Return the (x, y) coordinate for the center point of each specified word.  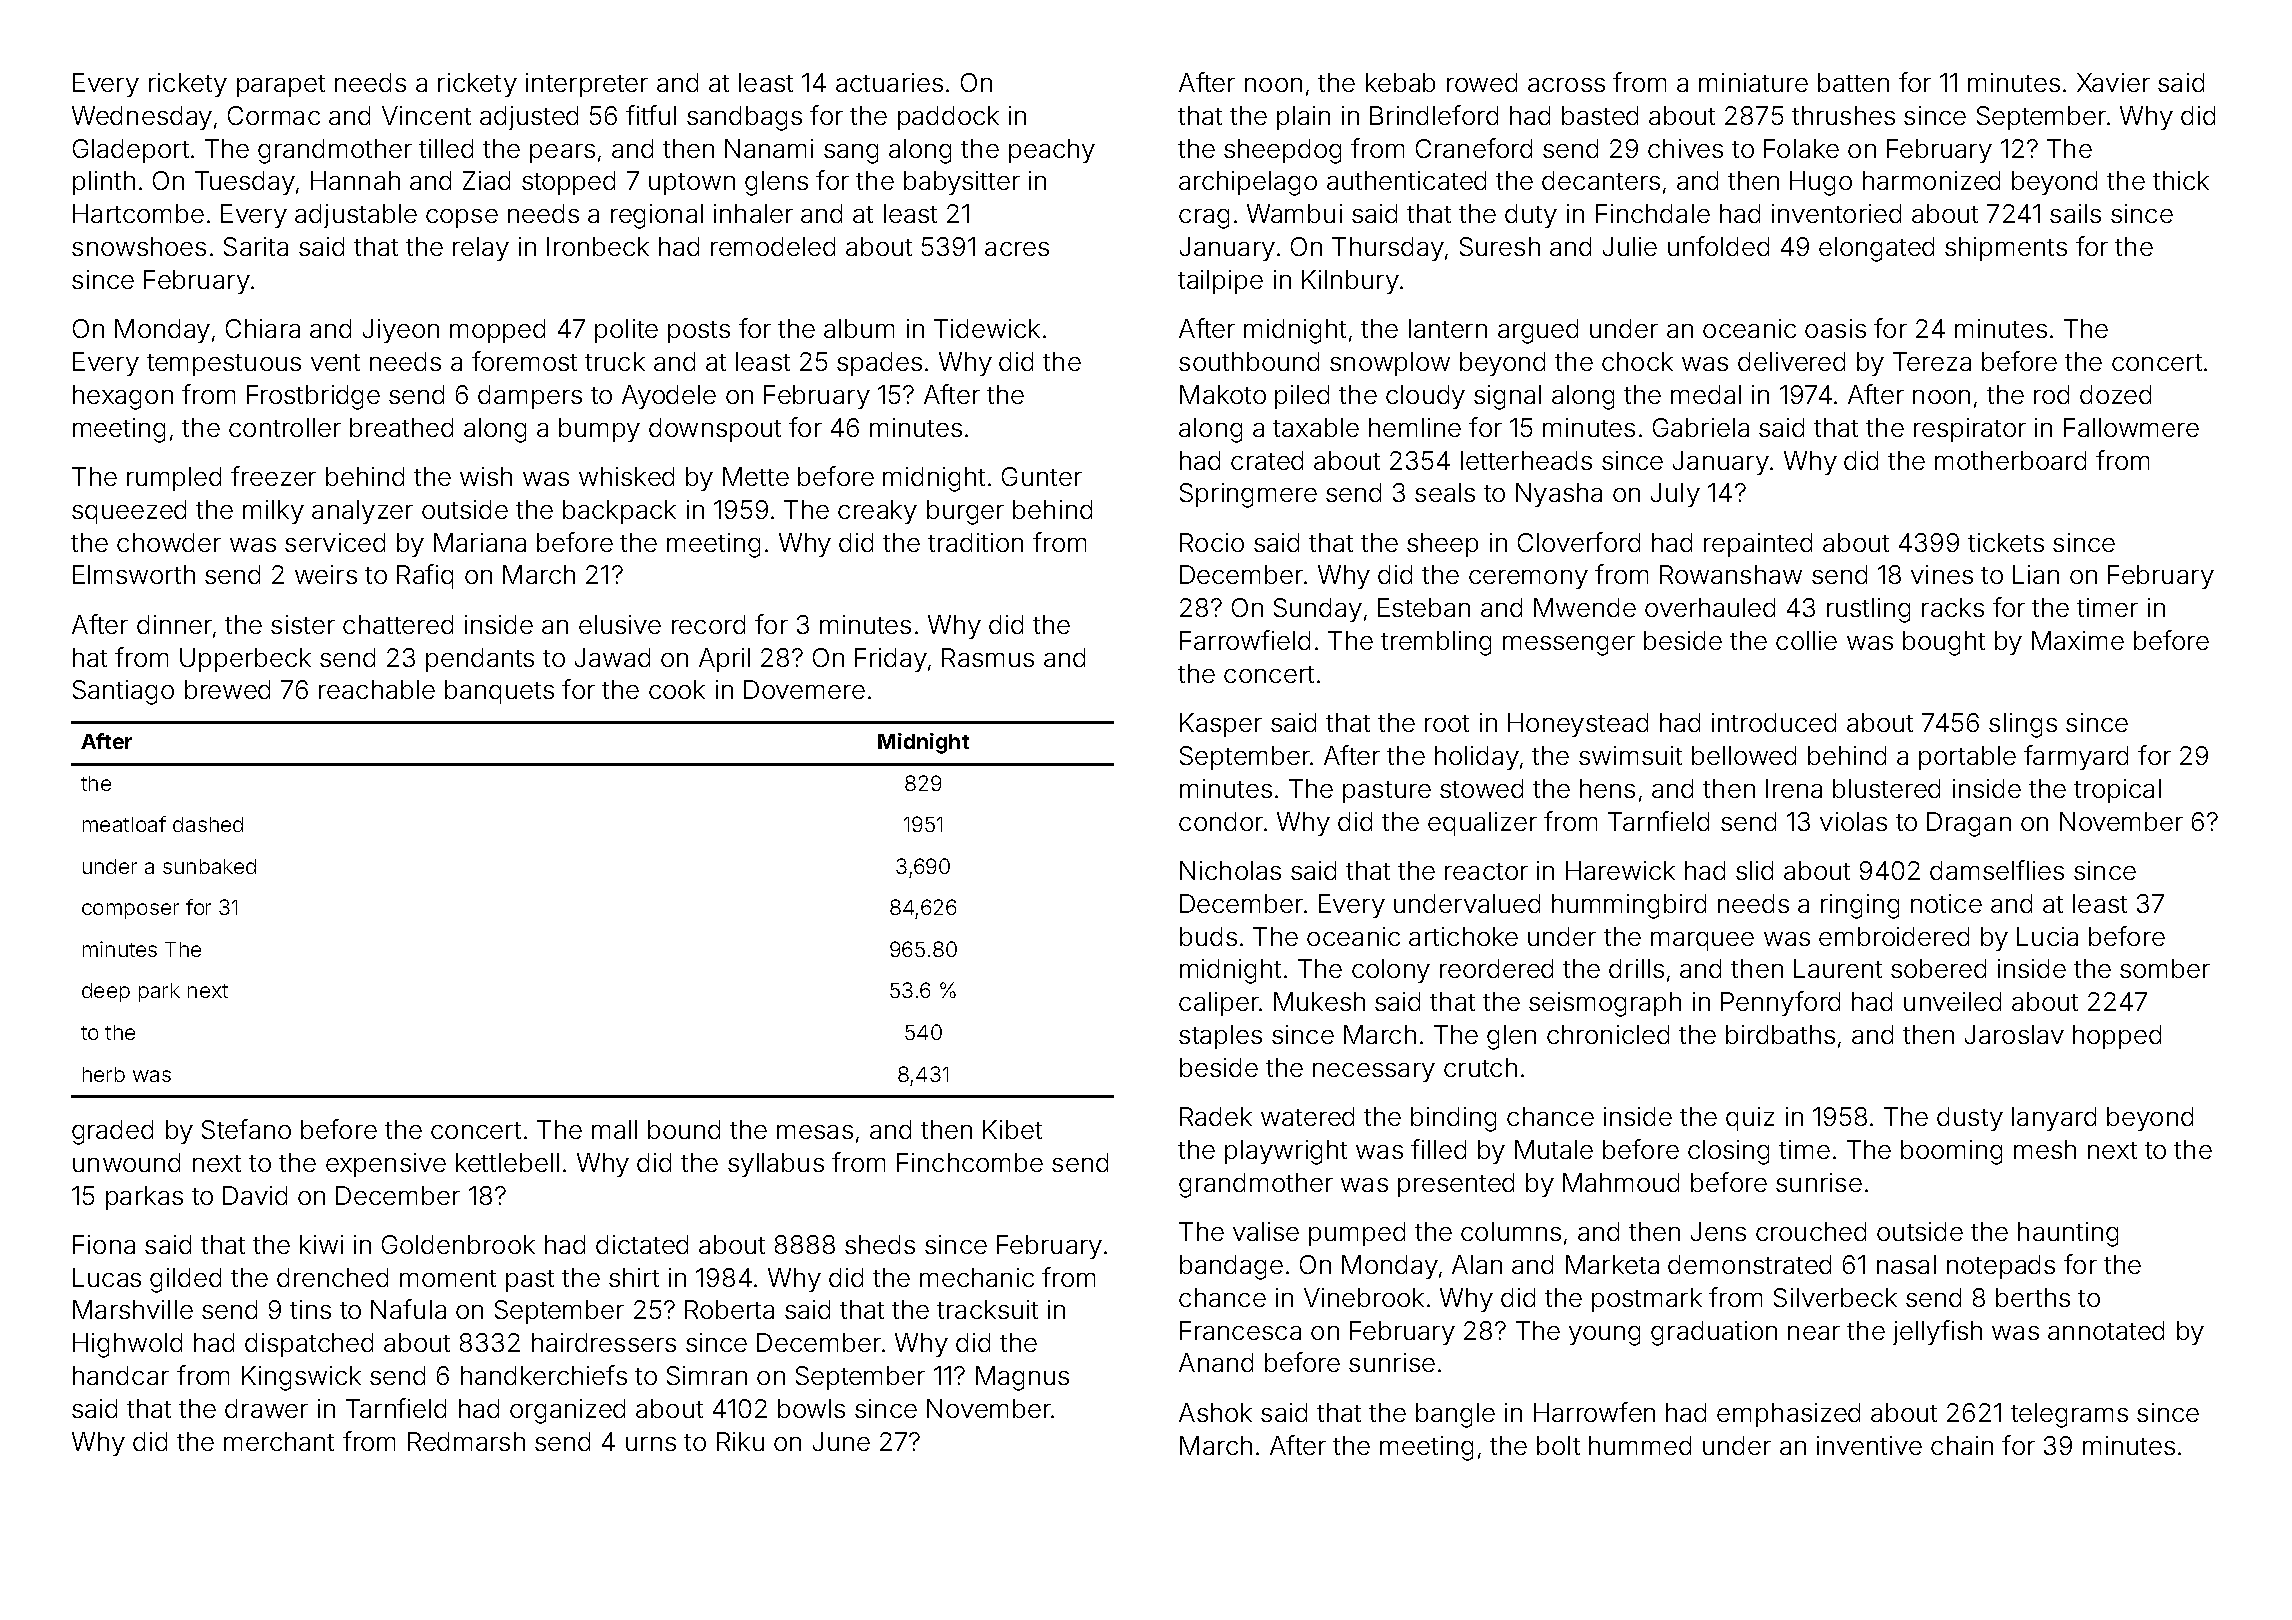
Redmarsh (466, 1441)
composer (130, 911)
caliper (1219, 1004)
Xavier (2113, 82)
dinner (174, 624)
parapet (281, 86)
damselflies (1997, 870)
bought (1944, 643)
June (841, 1441)
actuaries (889, 82)
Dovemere (804, 689)
